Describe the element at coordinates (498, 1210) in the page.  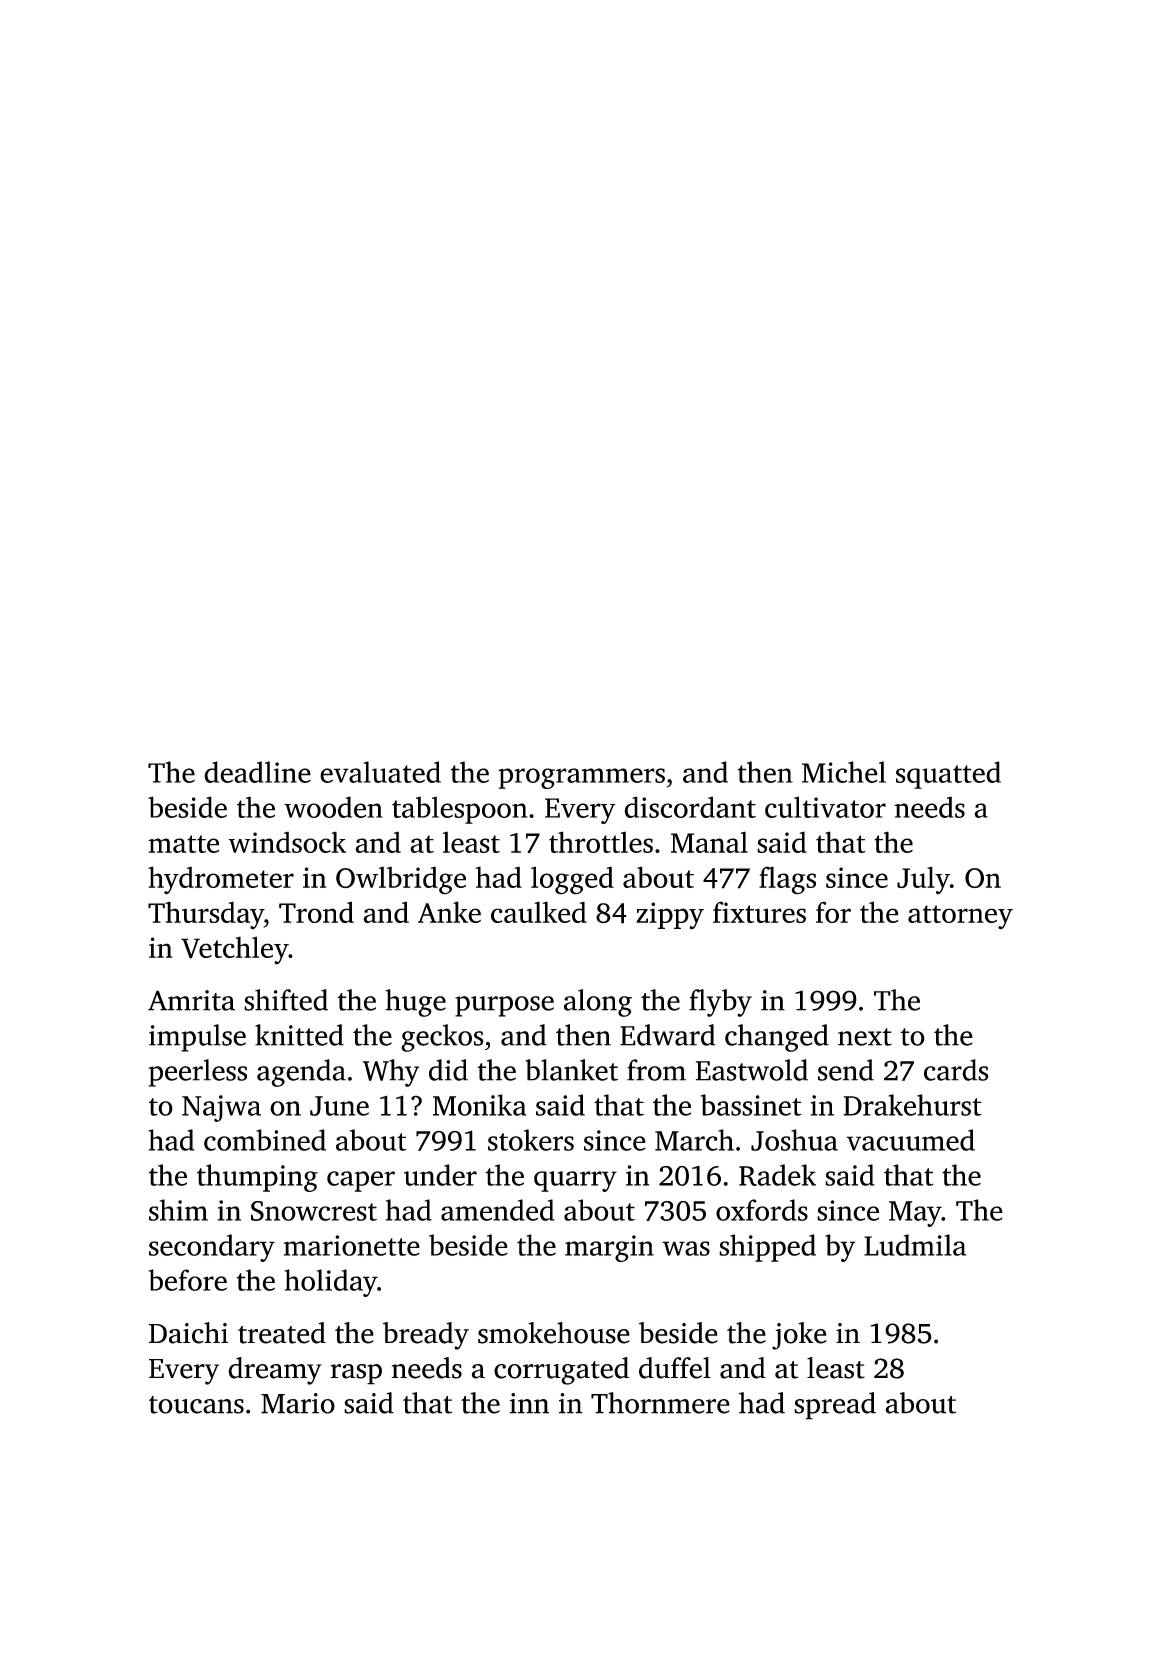
I see `amended` at that location.
